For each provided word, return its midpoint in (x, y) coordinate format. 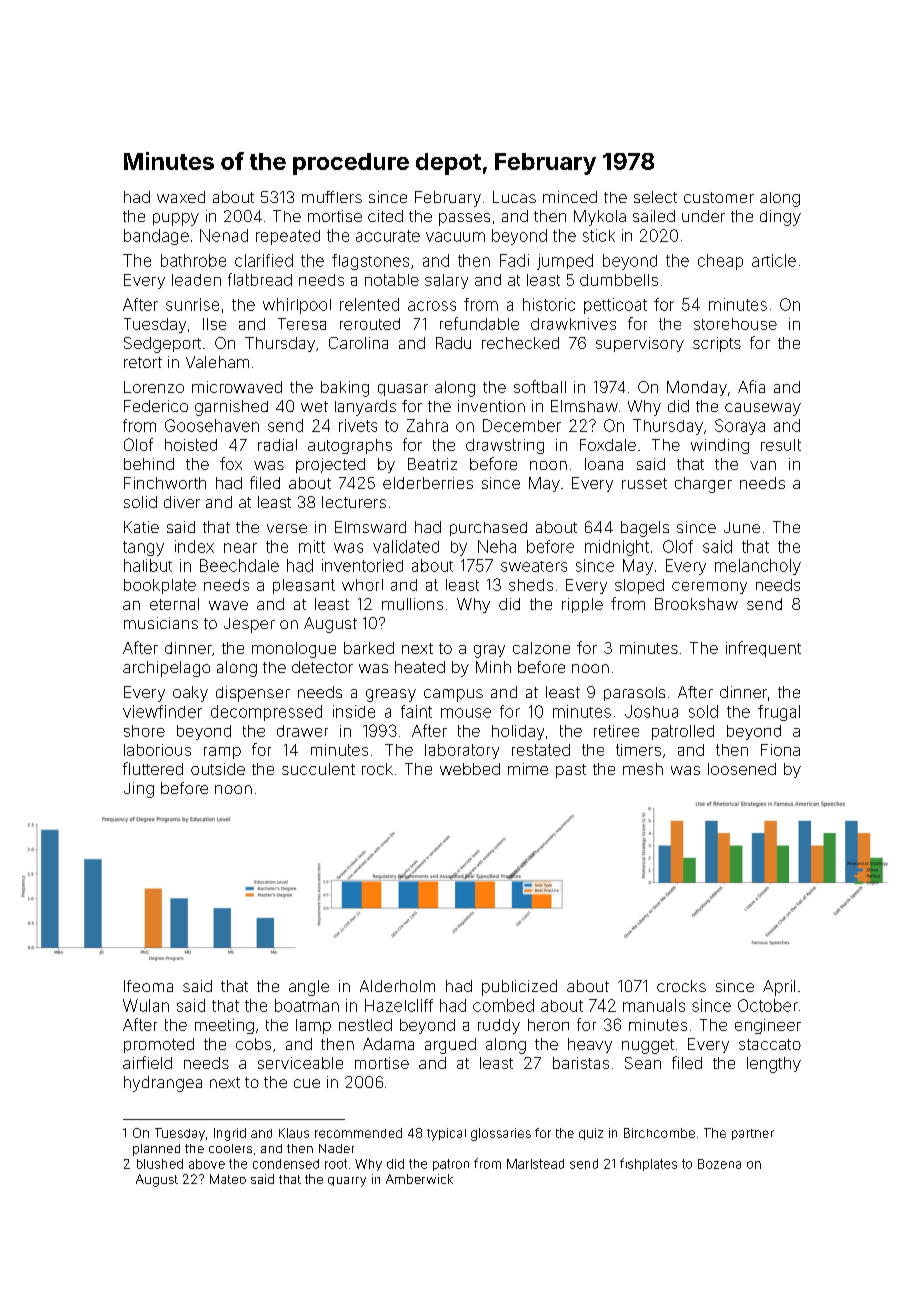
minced (570, 197)
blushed (160, 1164)
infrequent (763, 649)
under (703, 216)
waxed (181, 197)
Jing (139, 790)
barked (369, 648)
